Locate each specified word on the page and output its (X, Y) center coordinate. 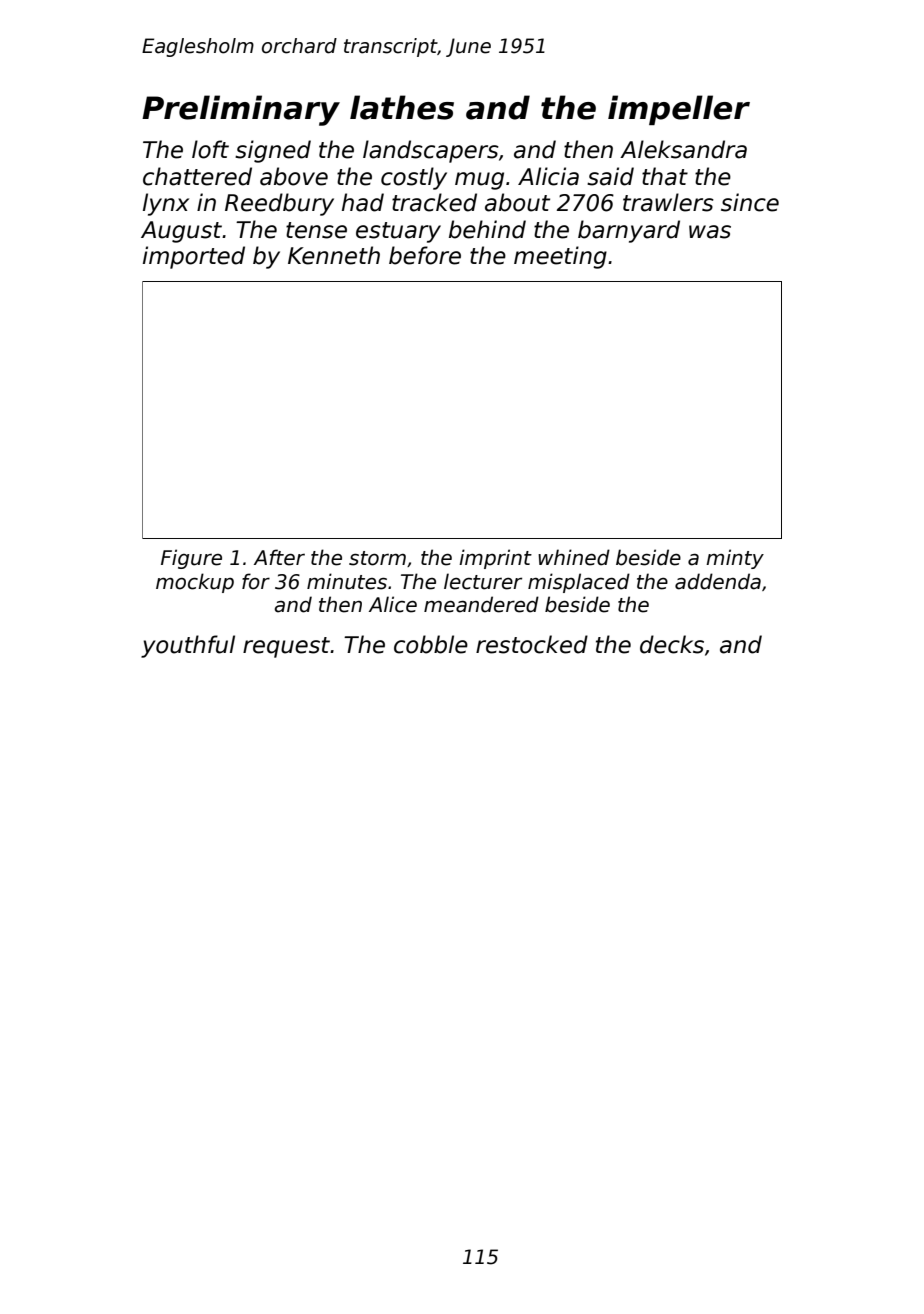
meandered (481, 604)
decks (672, 644)
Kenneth (334, 255)
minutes (347, 581)
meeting (560, 257)
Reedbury (279, 204)
